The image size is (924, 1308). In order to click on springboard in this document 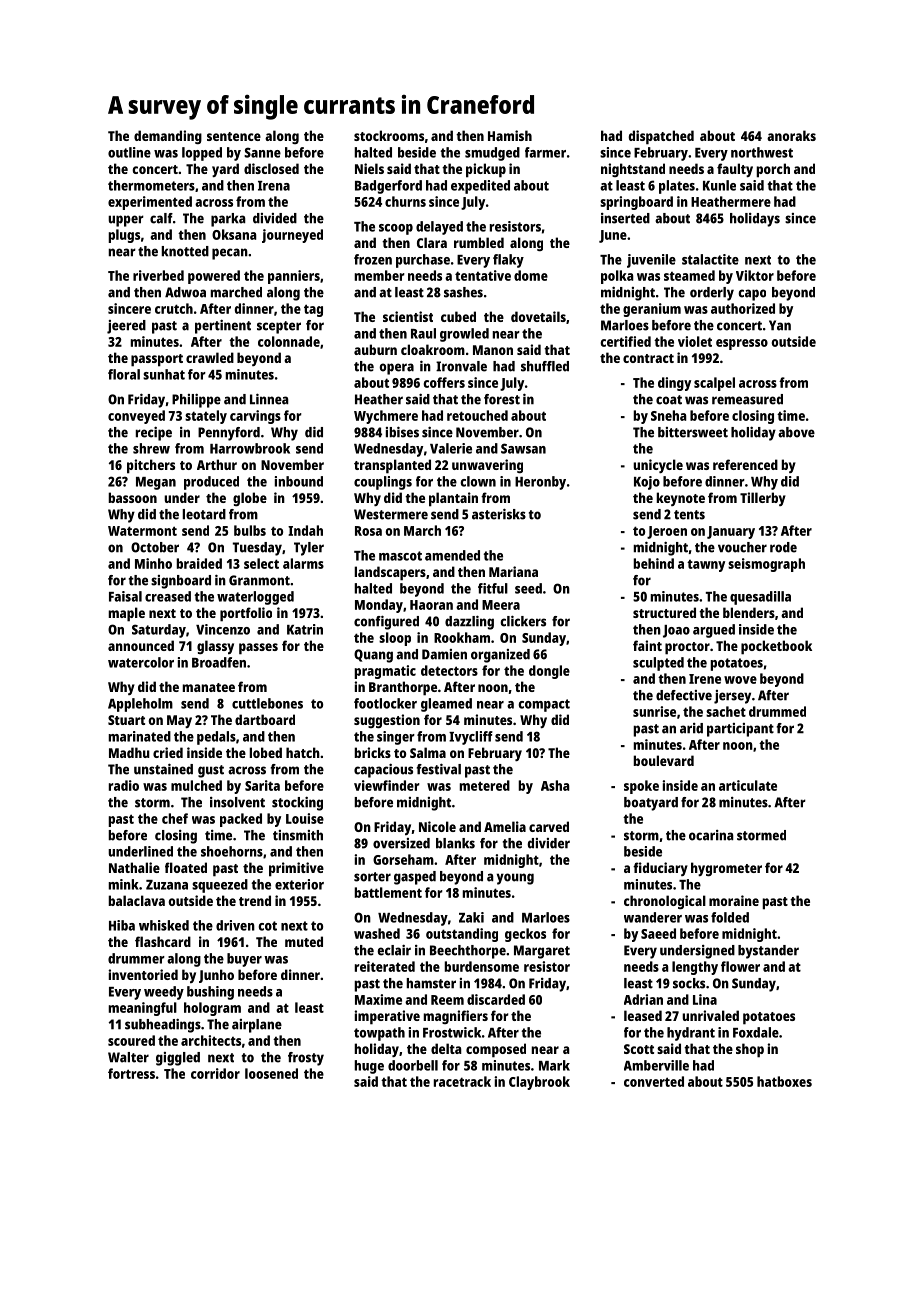, I will do `click(636, 203)`.
